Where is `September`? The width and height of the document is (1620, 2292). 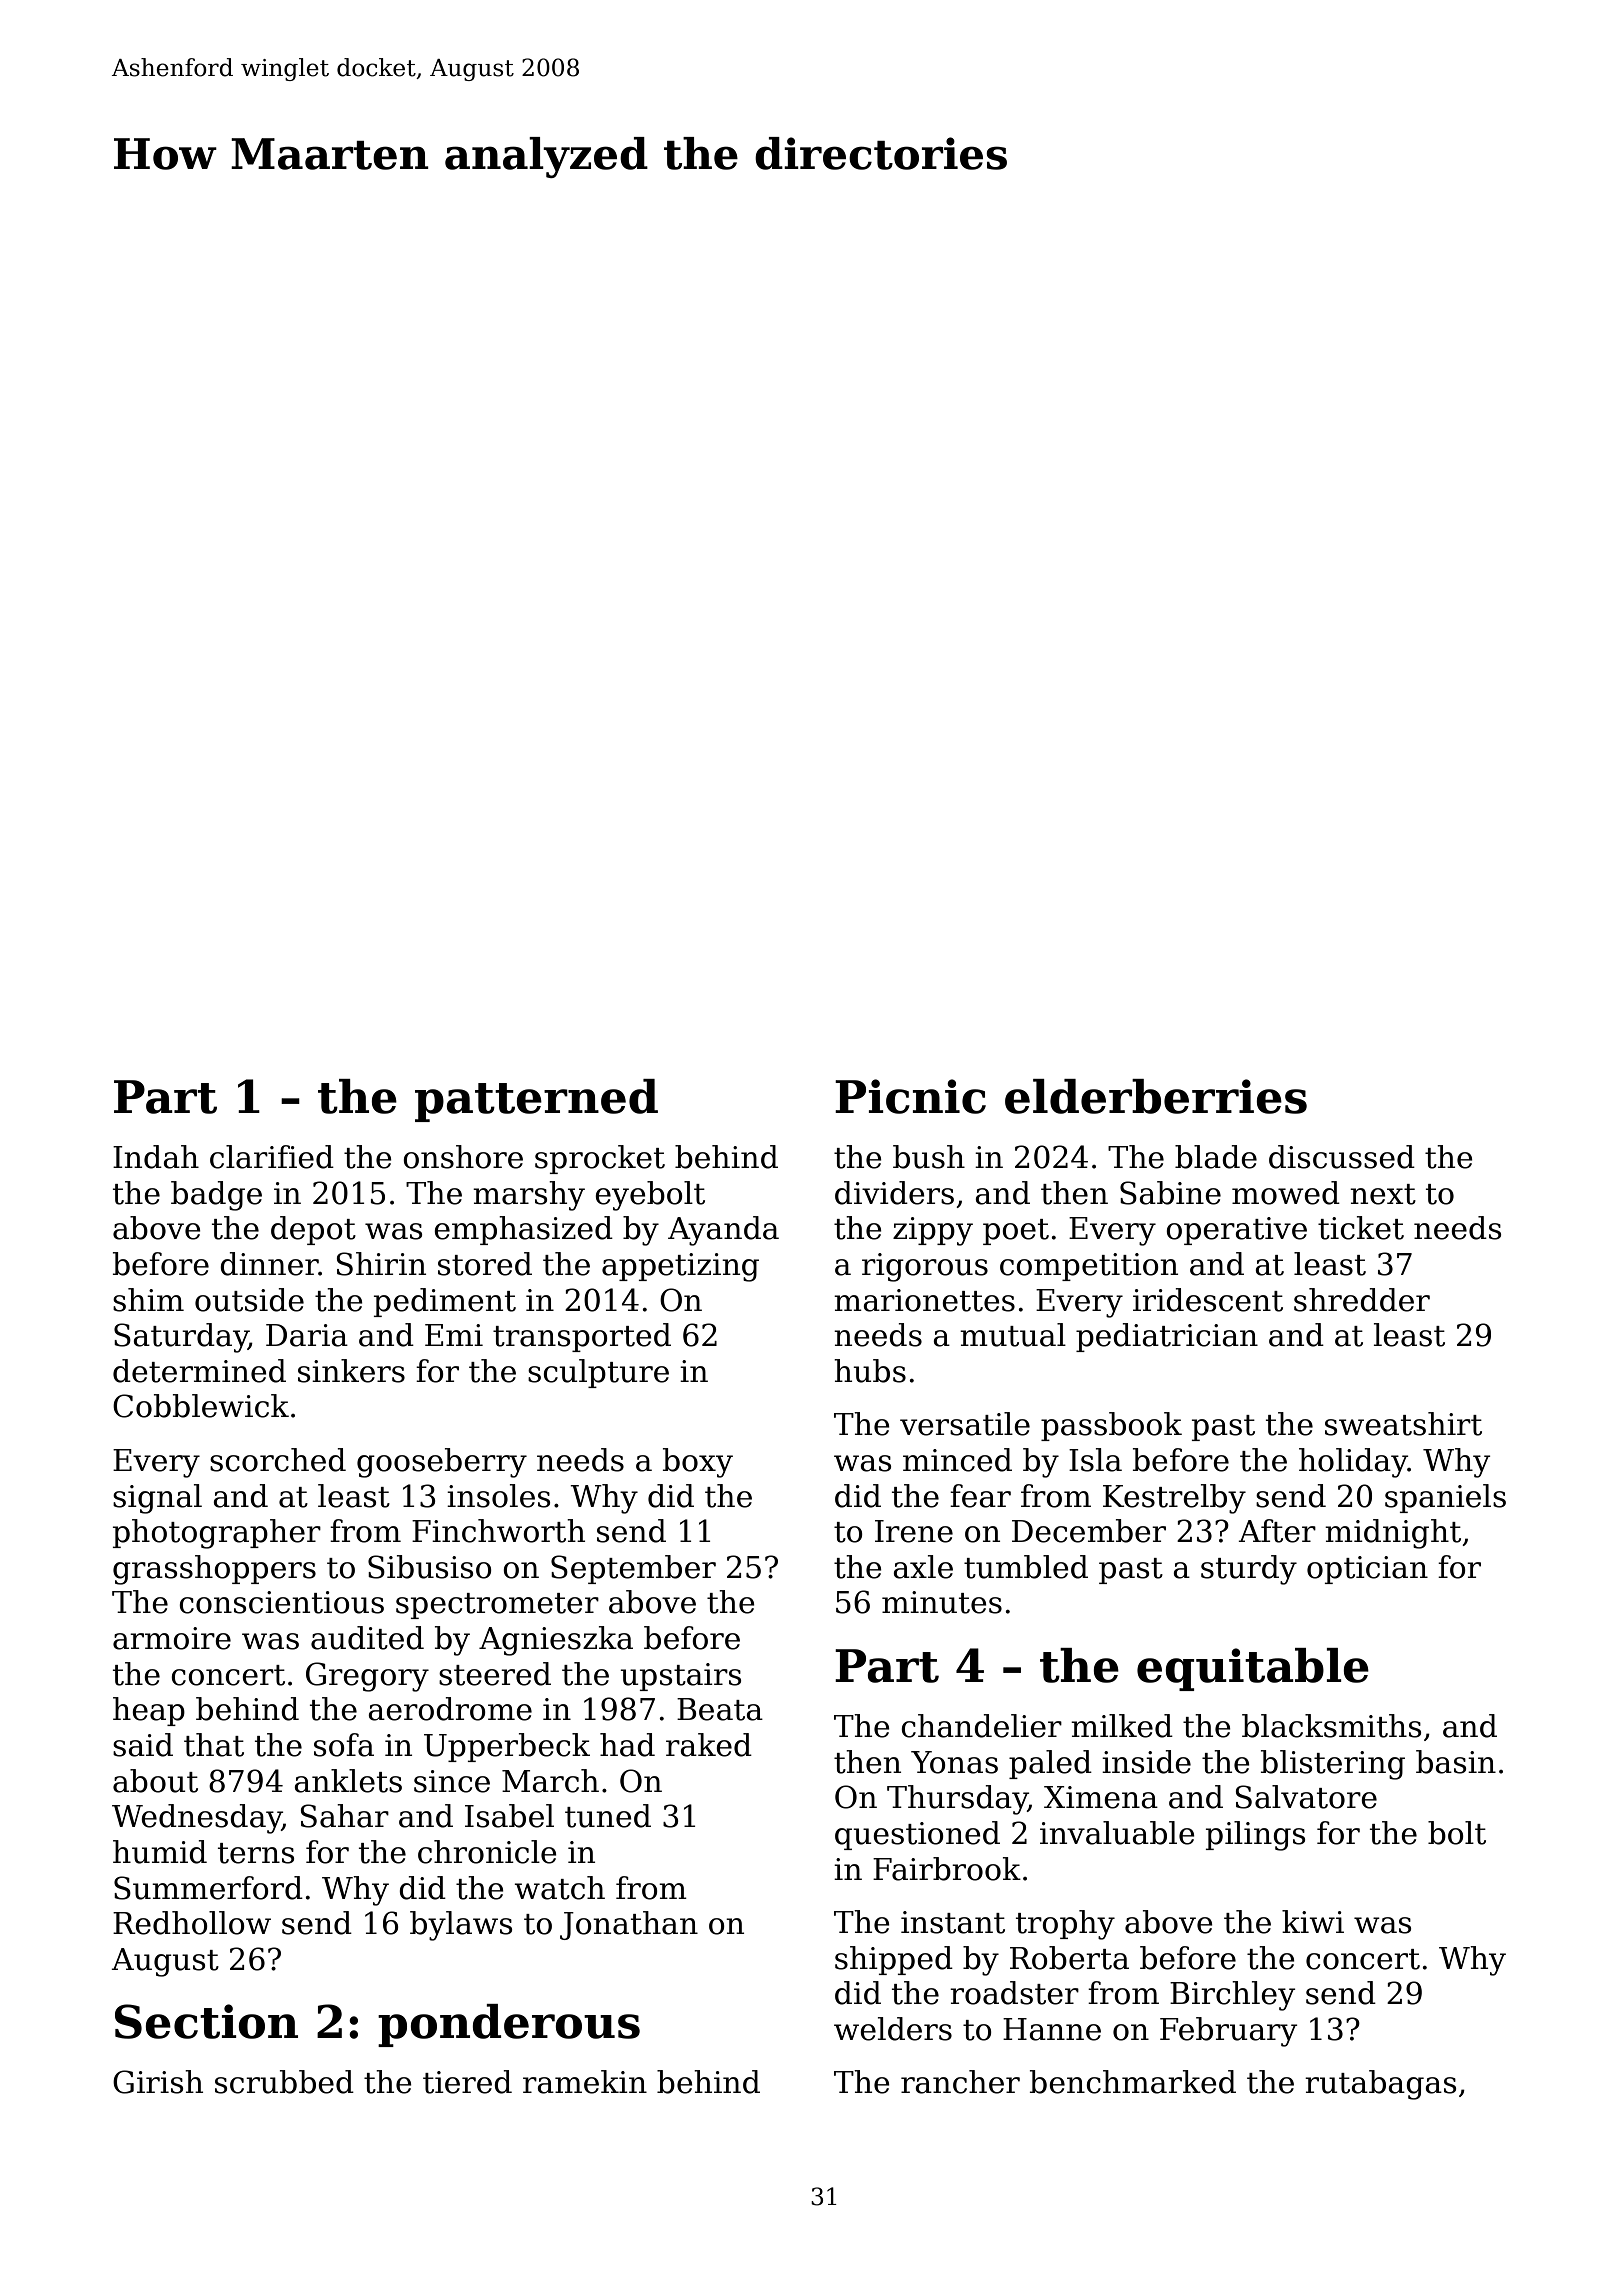 September is located at coordinates (633, 1569).
